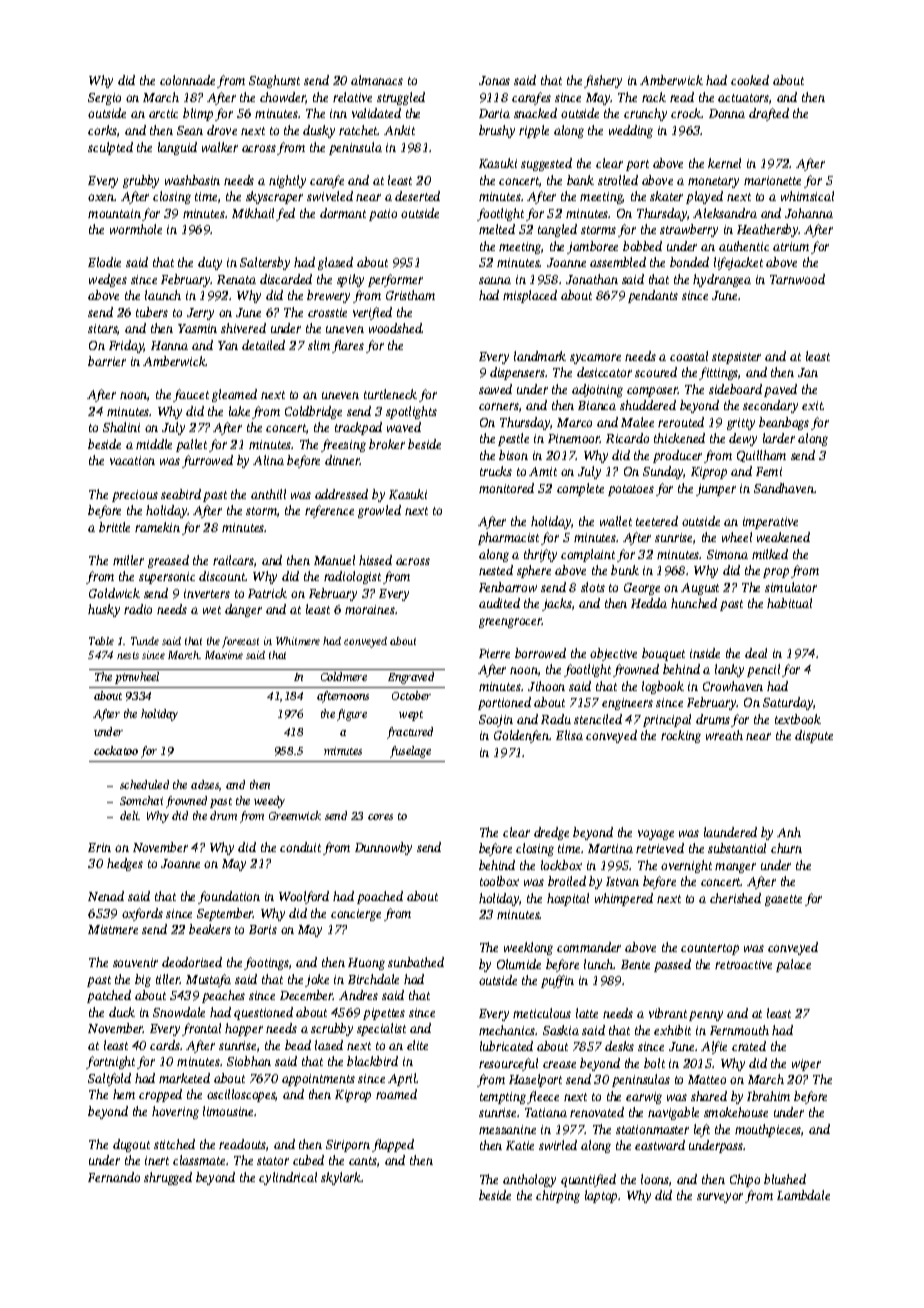 The image size is (924, 1308). Describe the element at coordinates (114, 1177) in the screenshot. I see `Fernando` at that location.
